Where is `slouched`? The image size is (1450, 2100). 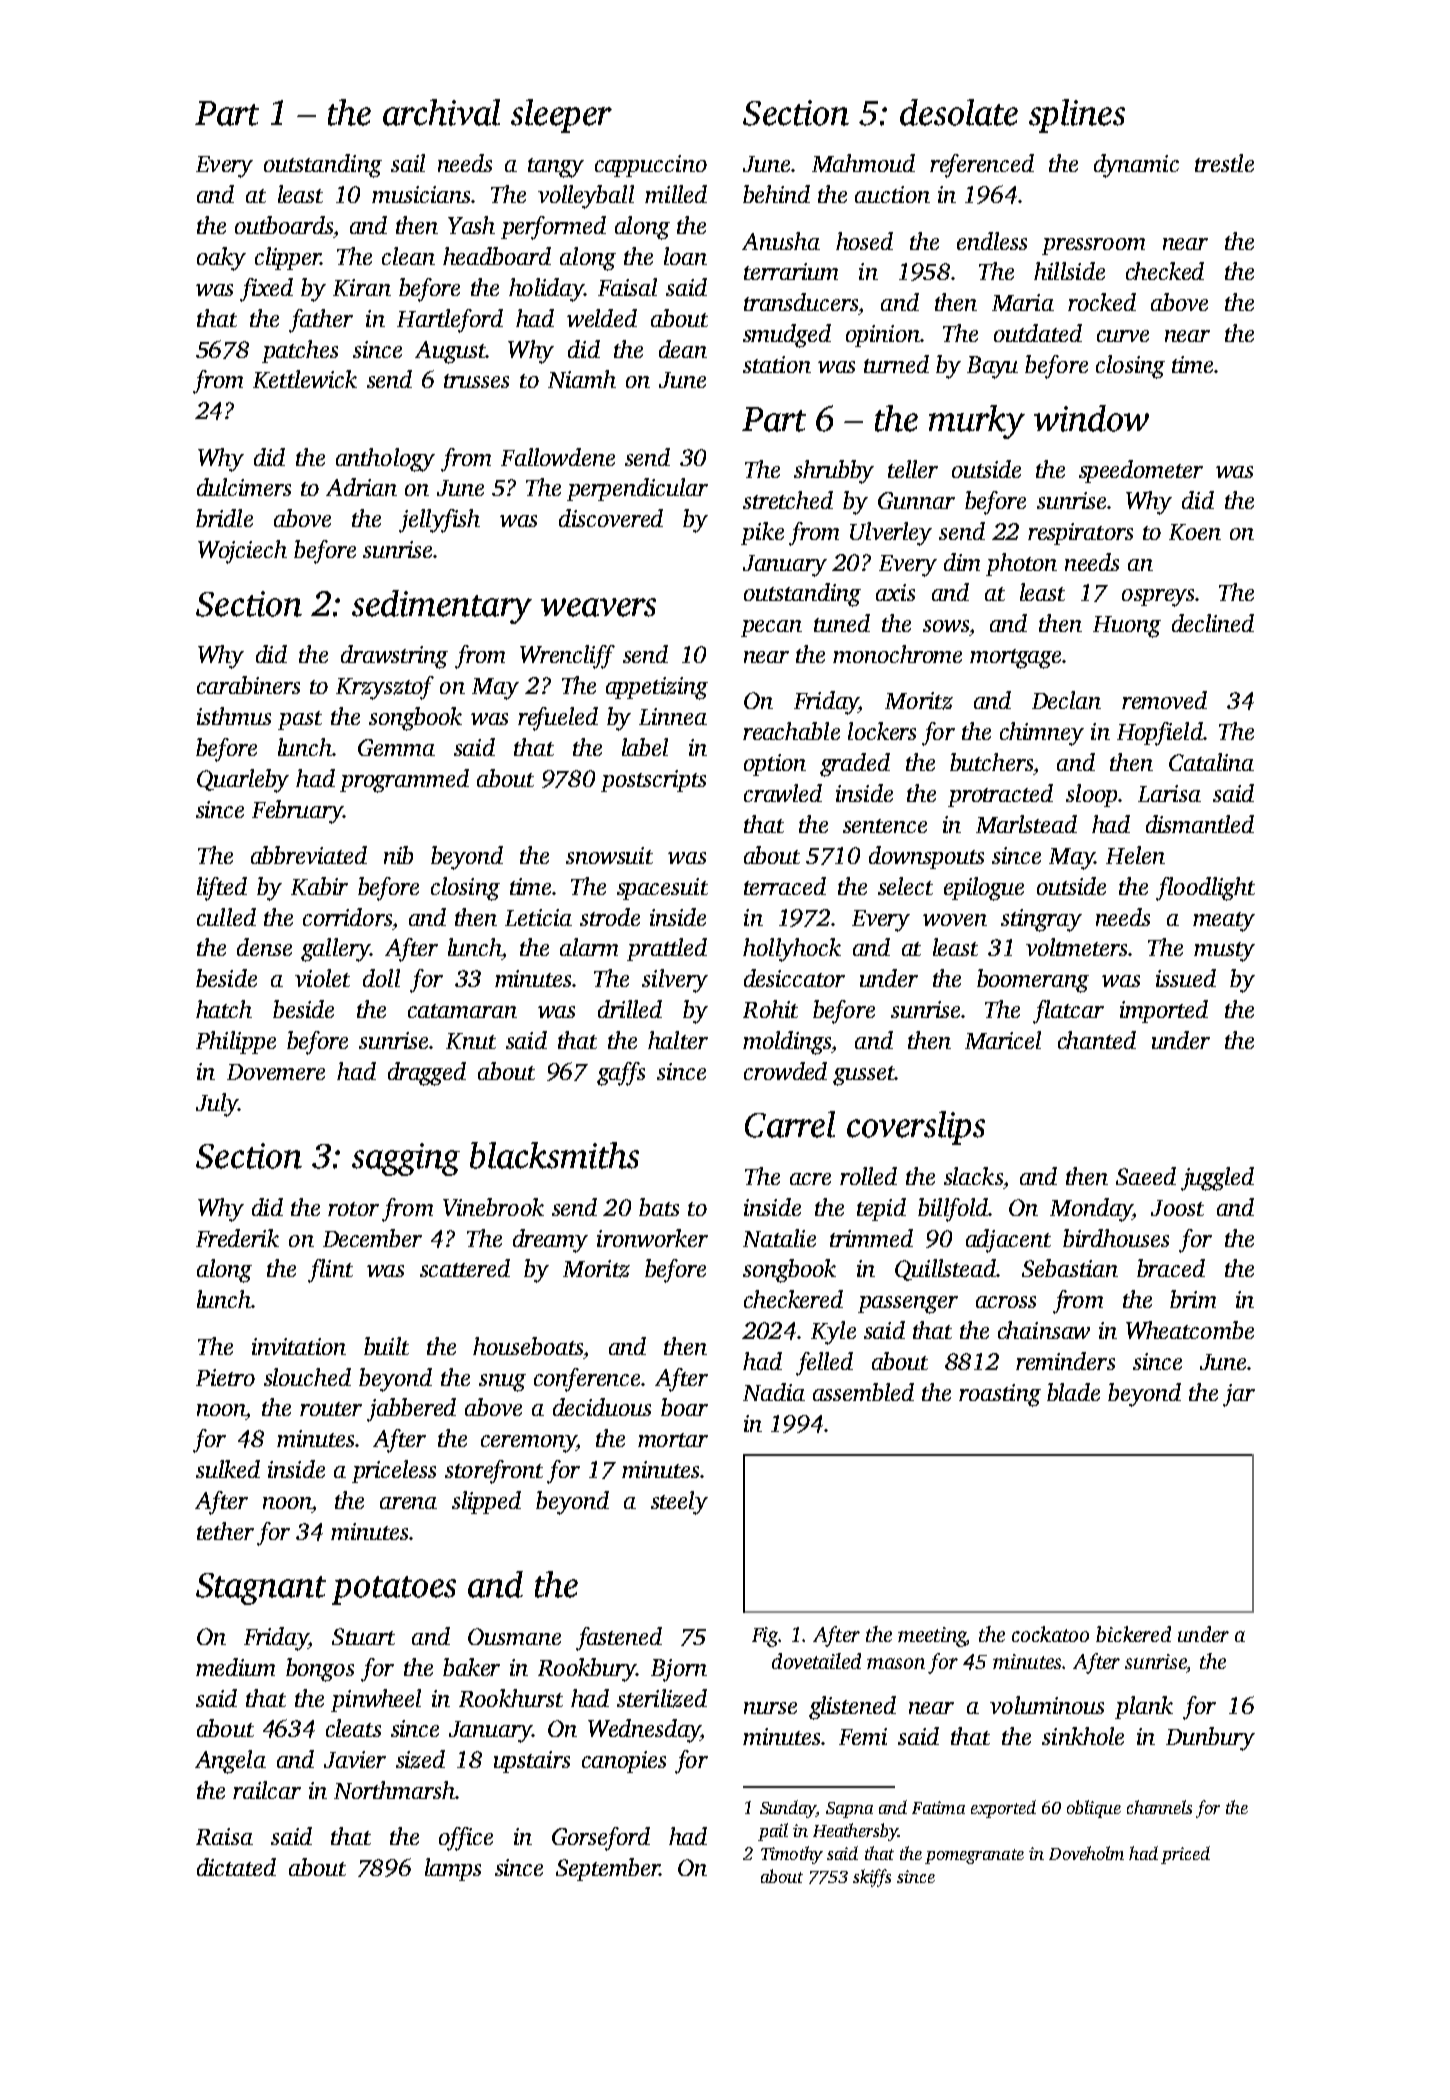 slouched is located at coordinates (307, 1377).
